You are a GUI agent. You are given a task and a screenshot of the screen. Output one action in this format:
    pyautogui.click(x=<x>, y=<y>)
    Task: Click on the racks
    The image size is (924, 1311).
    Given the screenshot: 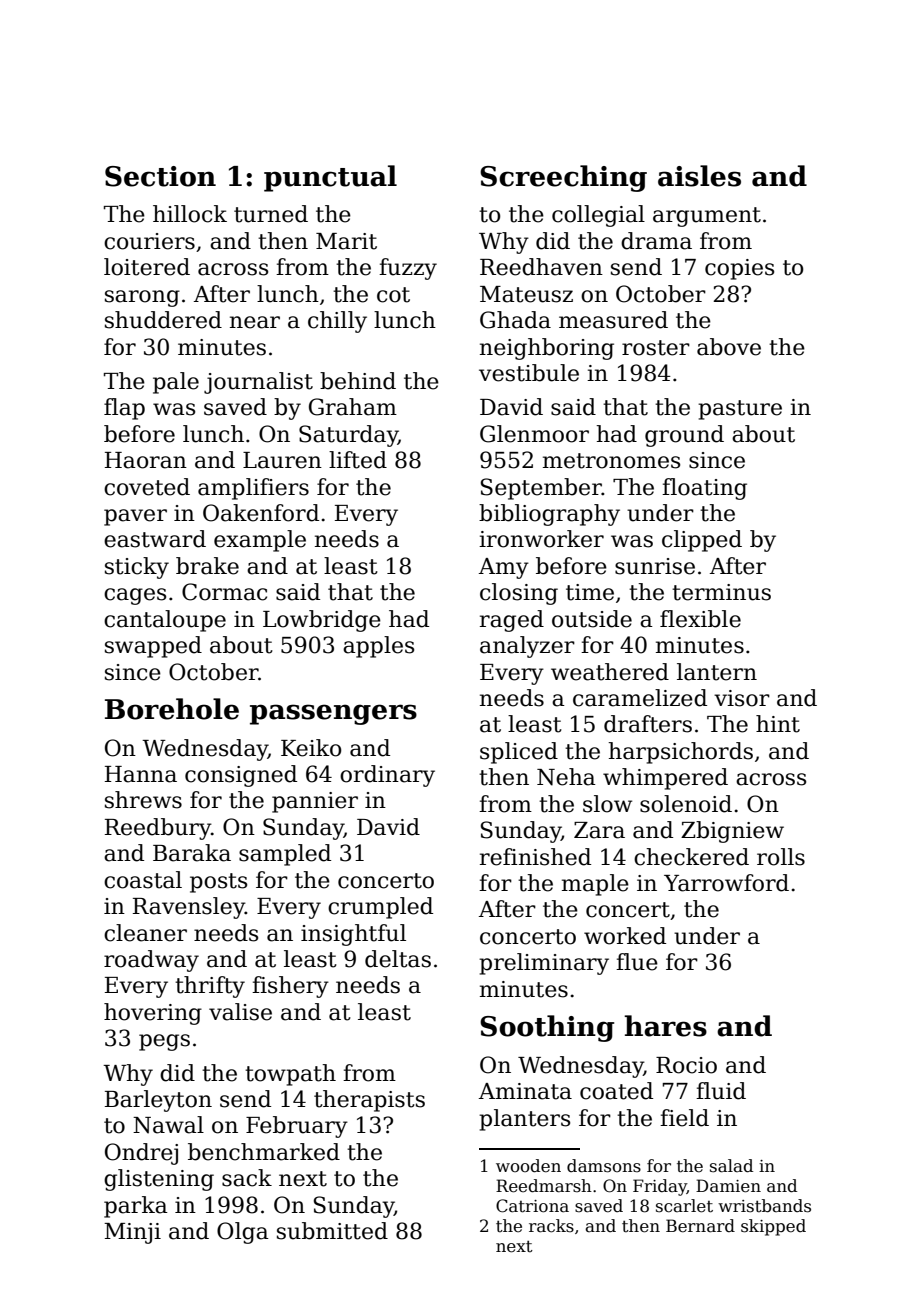 What is the action you would take?
    pyautogui.click(x=551, y=1226)
